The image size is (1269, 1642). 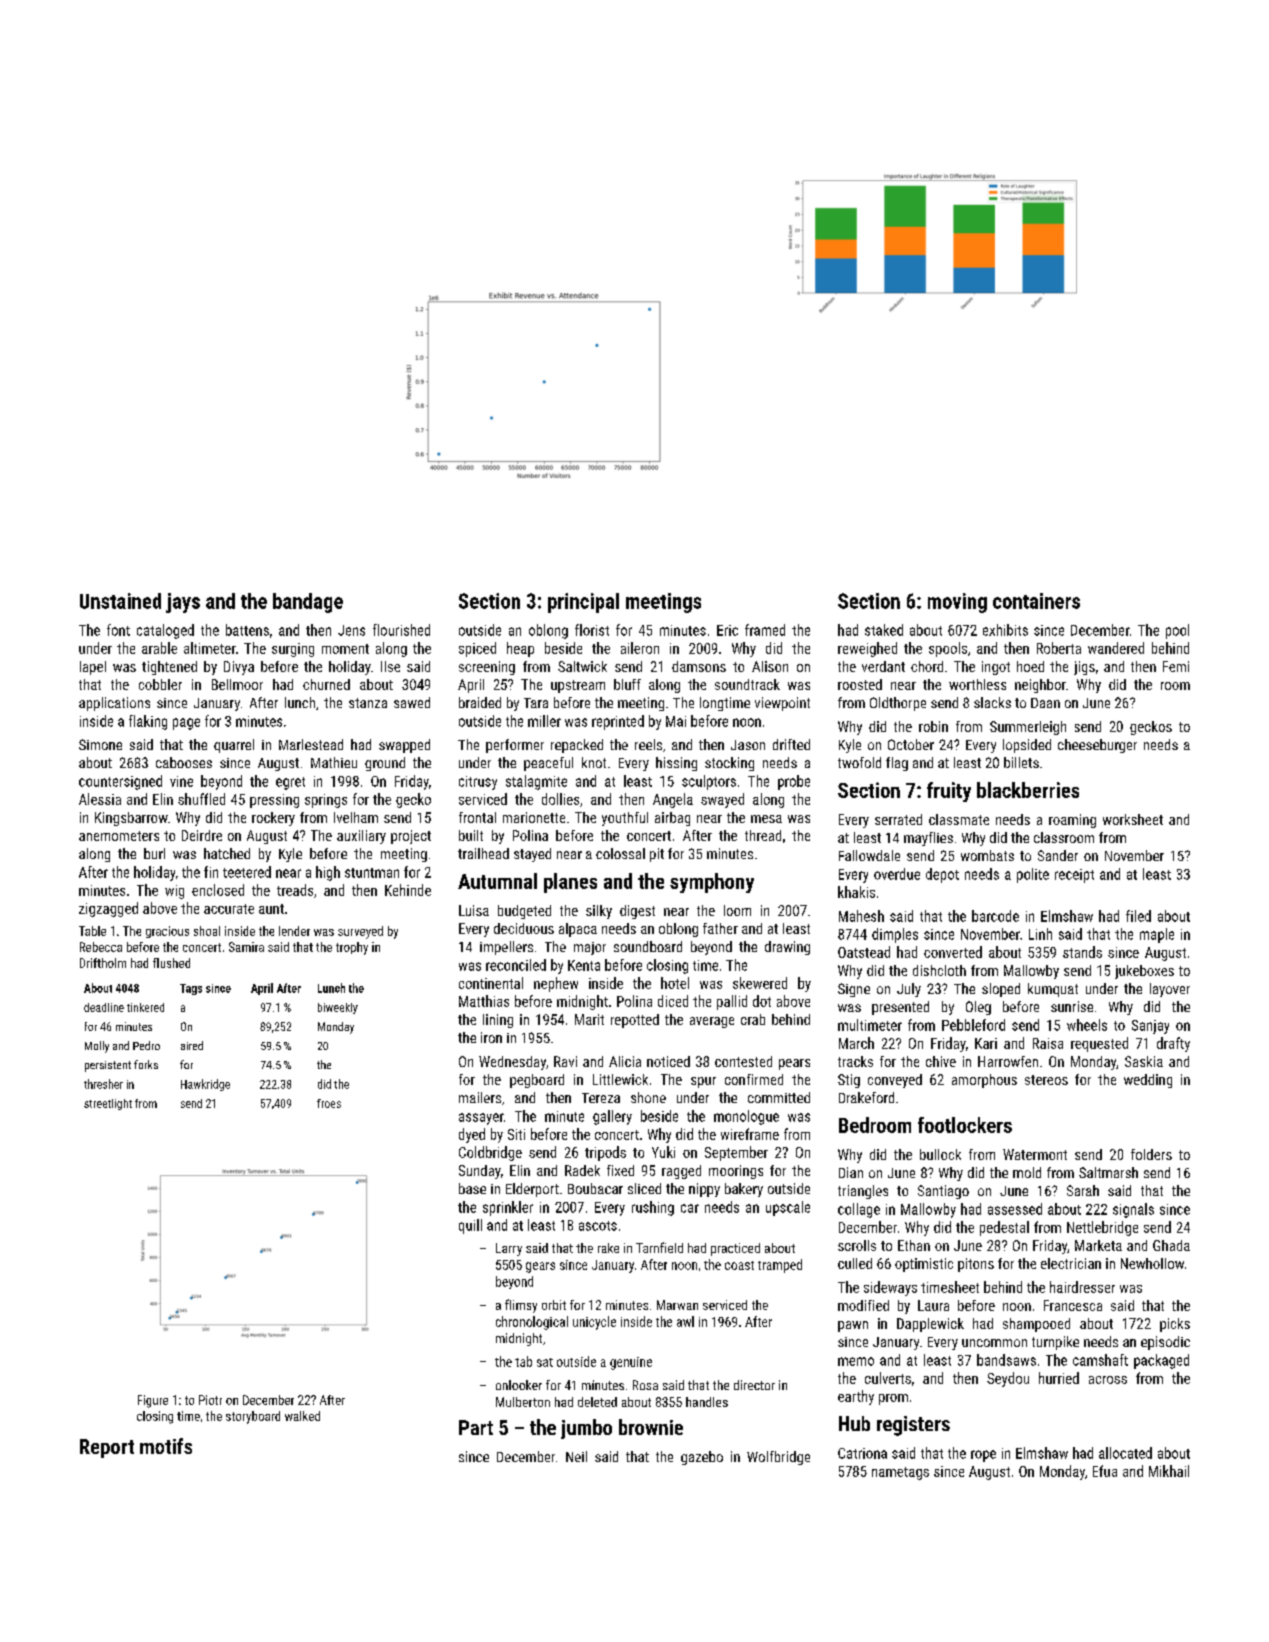 What do you see at coordinates (532, 1190) in the screenshot?
I see `Elderport` at bounding box center [532, 1190].
